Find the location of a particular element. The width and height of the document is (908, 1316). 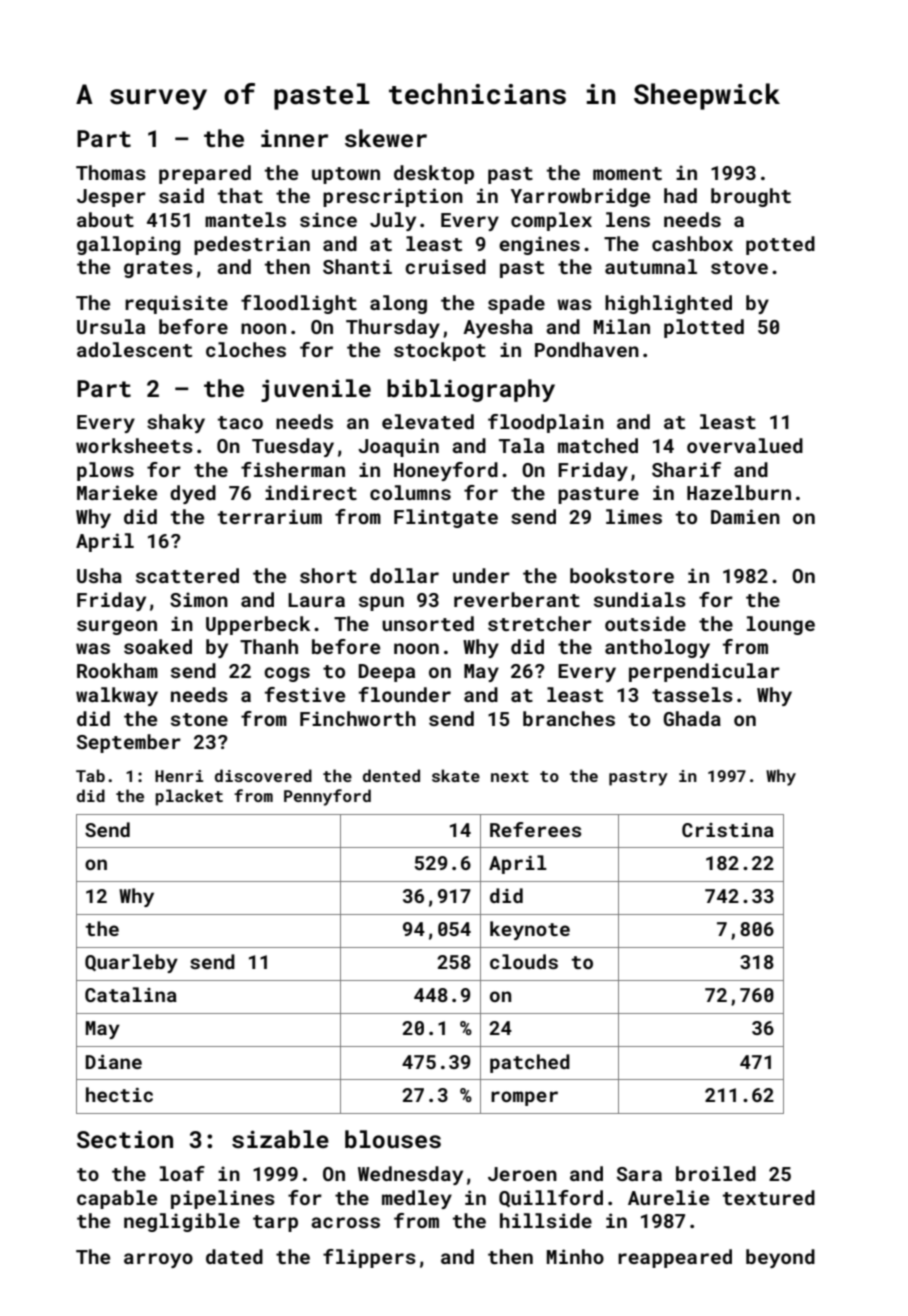

Deepa is located at coordinates (387, 673).
